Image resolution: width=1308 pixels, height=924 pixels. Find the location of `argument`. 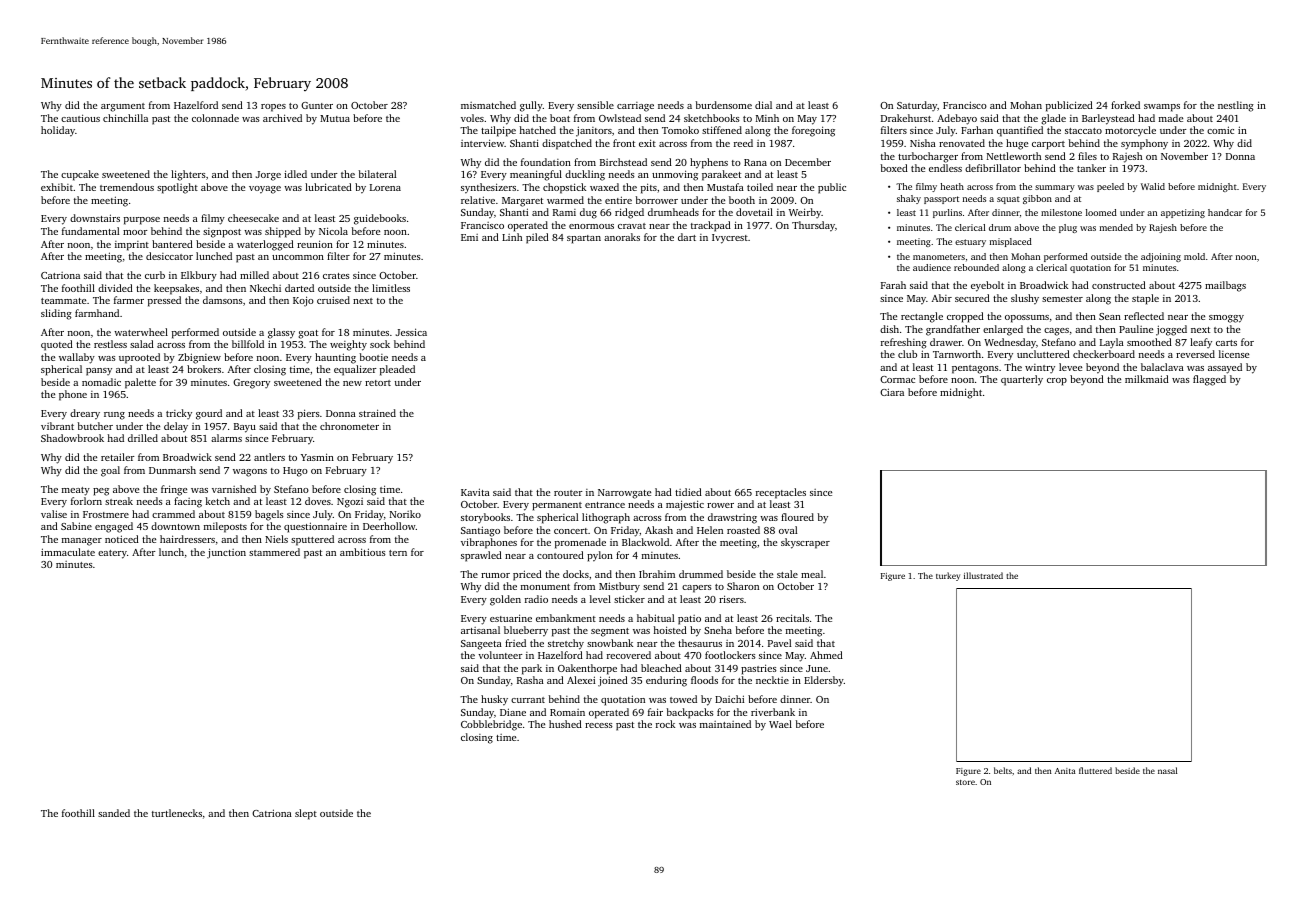

argument is located at coordinates (123, 107).
